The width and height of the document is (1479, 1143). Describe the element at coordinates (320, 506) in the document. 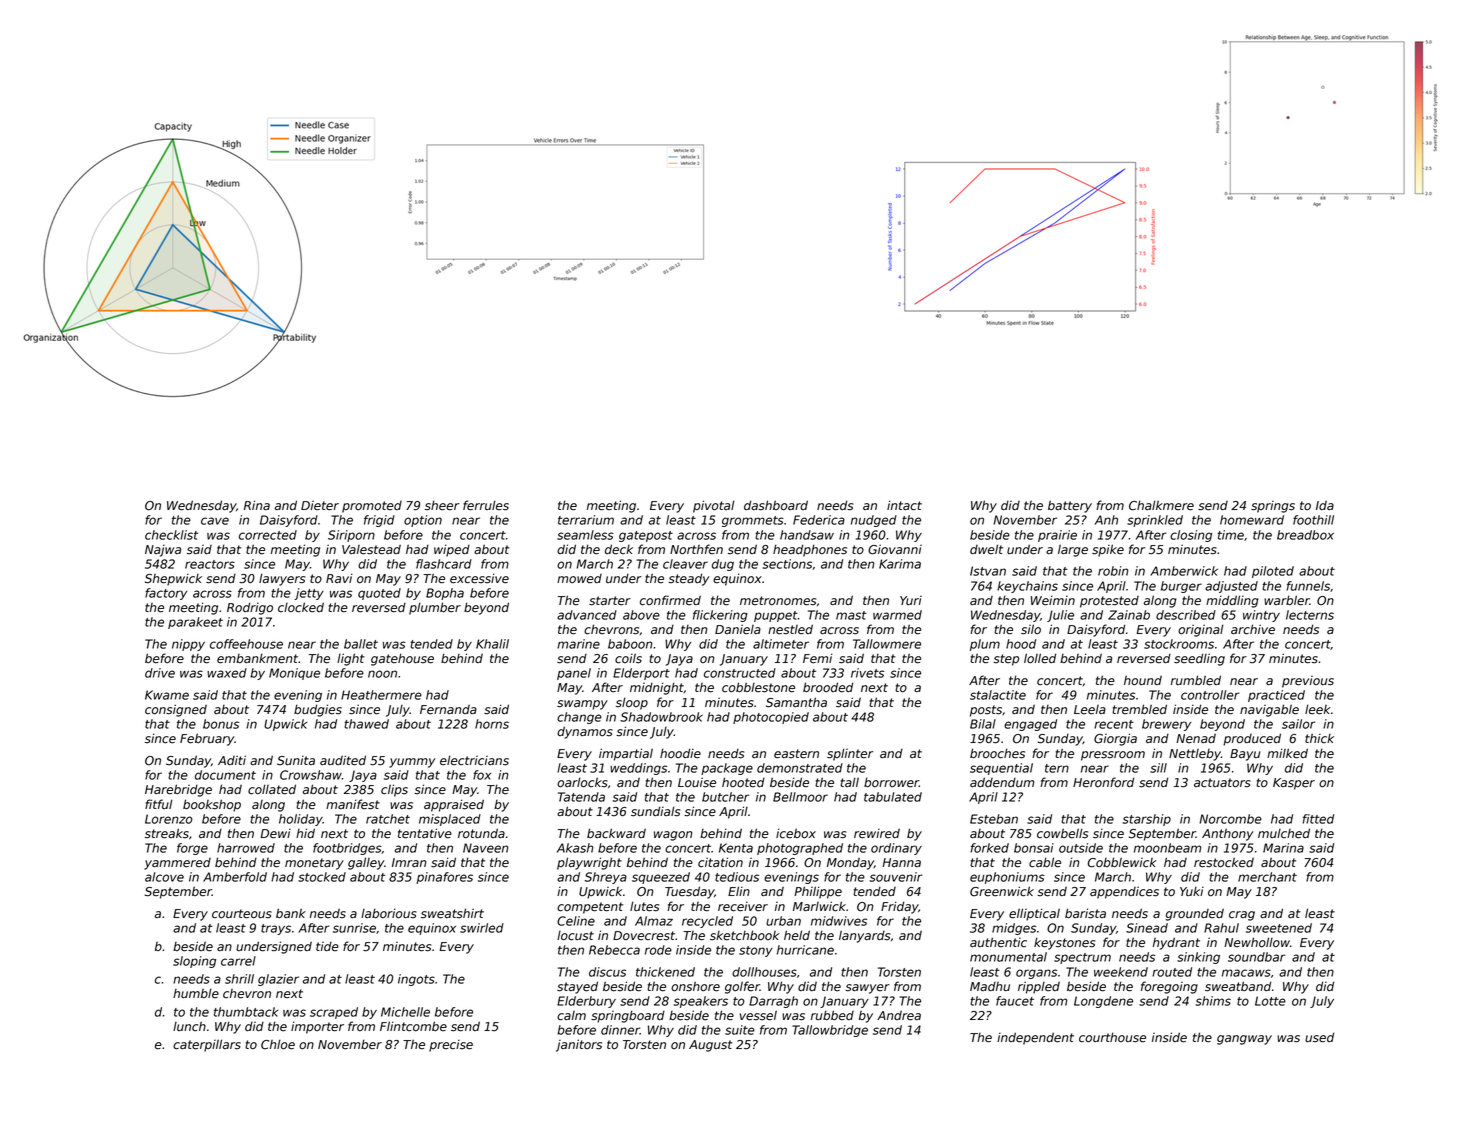

I see `Dieter` at that location.
